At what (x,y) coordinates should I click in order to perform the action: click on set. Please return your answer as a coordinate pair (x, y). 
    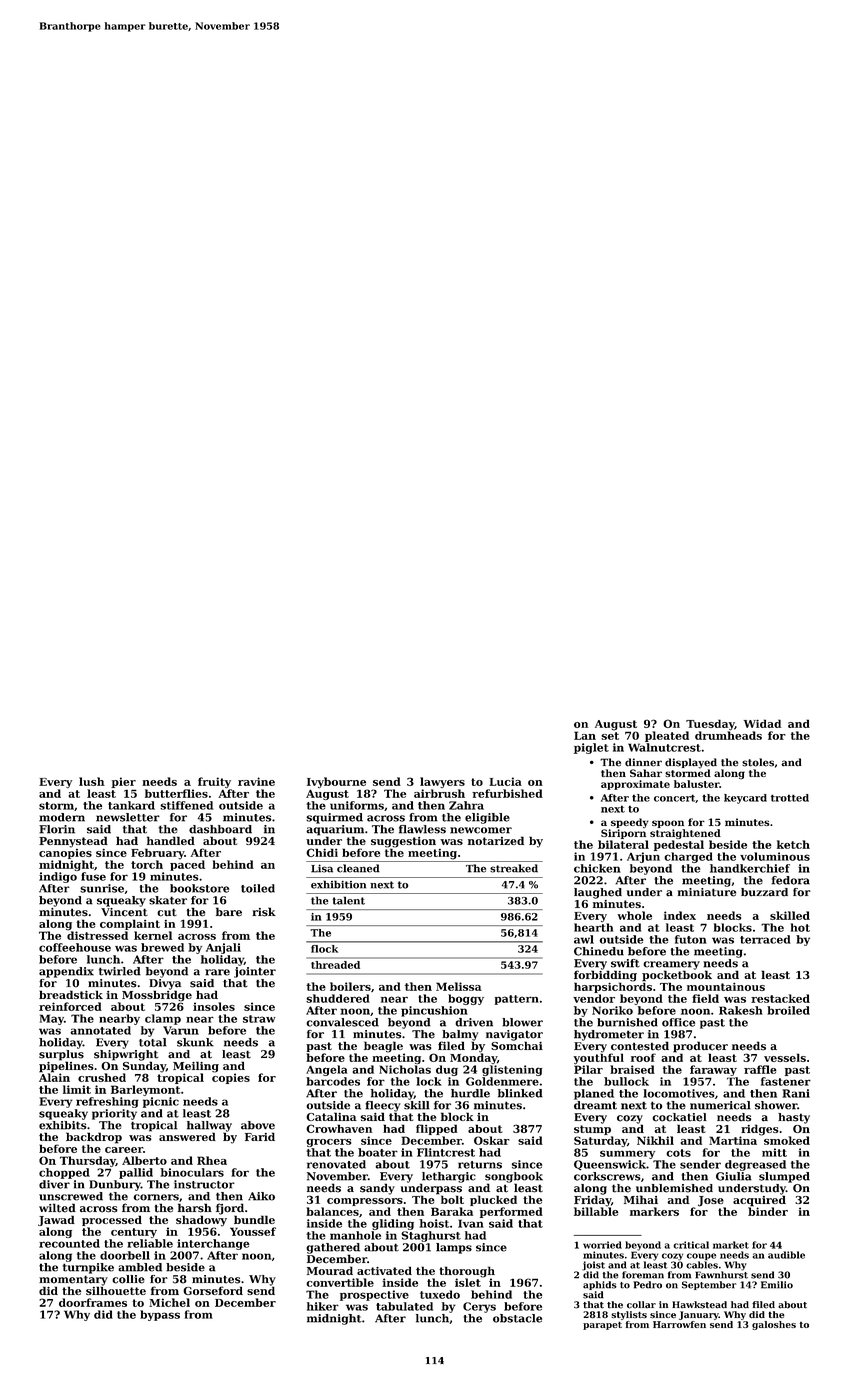
    Looking at the image, I should click on (610, 736).
